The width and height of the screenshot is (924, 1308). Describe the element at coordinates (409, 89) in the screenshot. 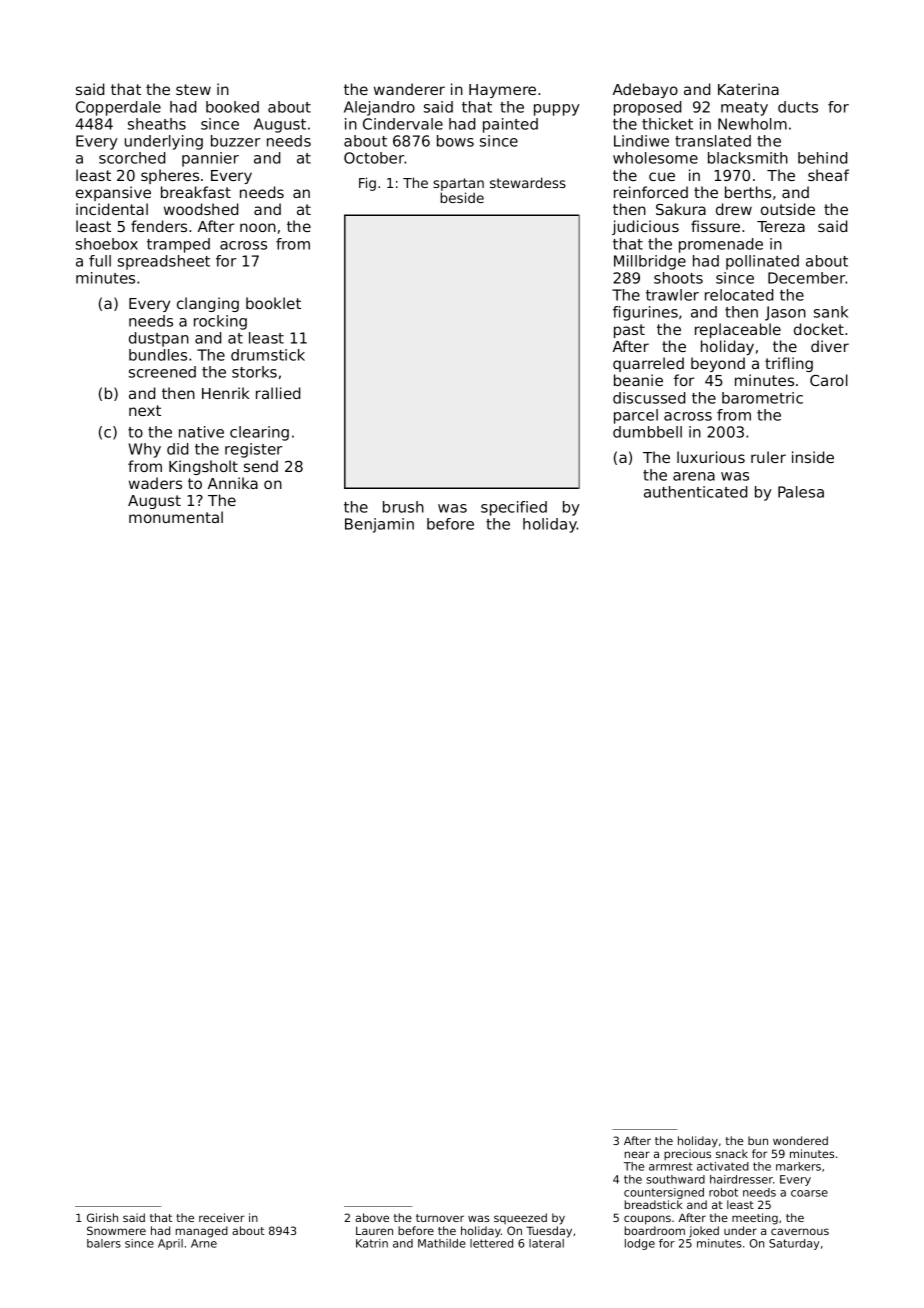

I see `wanderer` at that location.
